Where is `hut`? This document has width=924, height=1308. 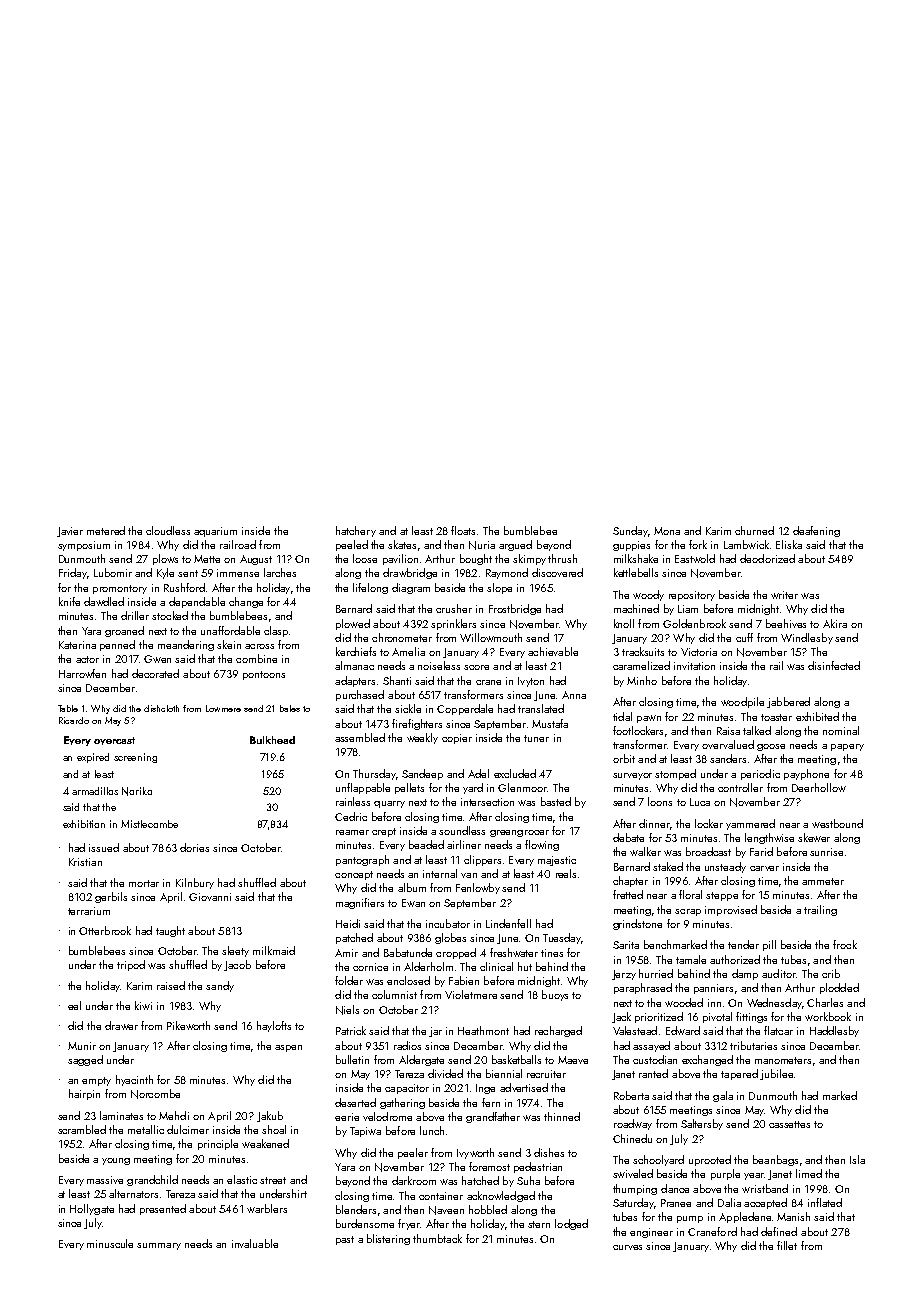 hut is located at coordinates (525, 966).
